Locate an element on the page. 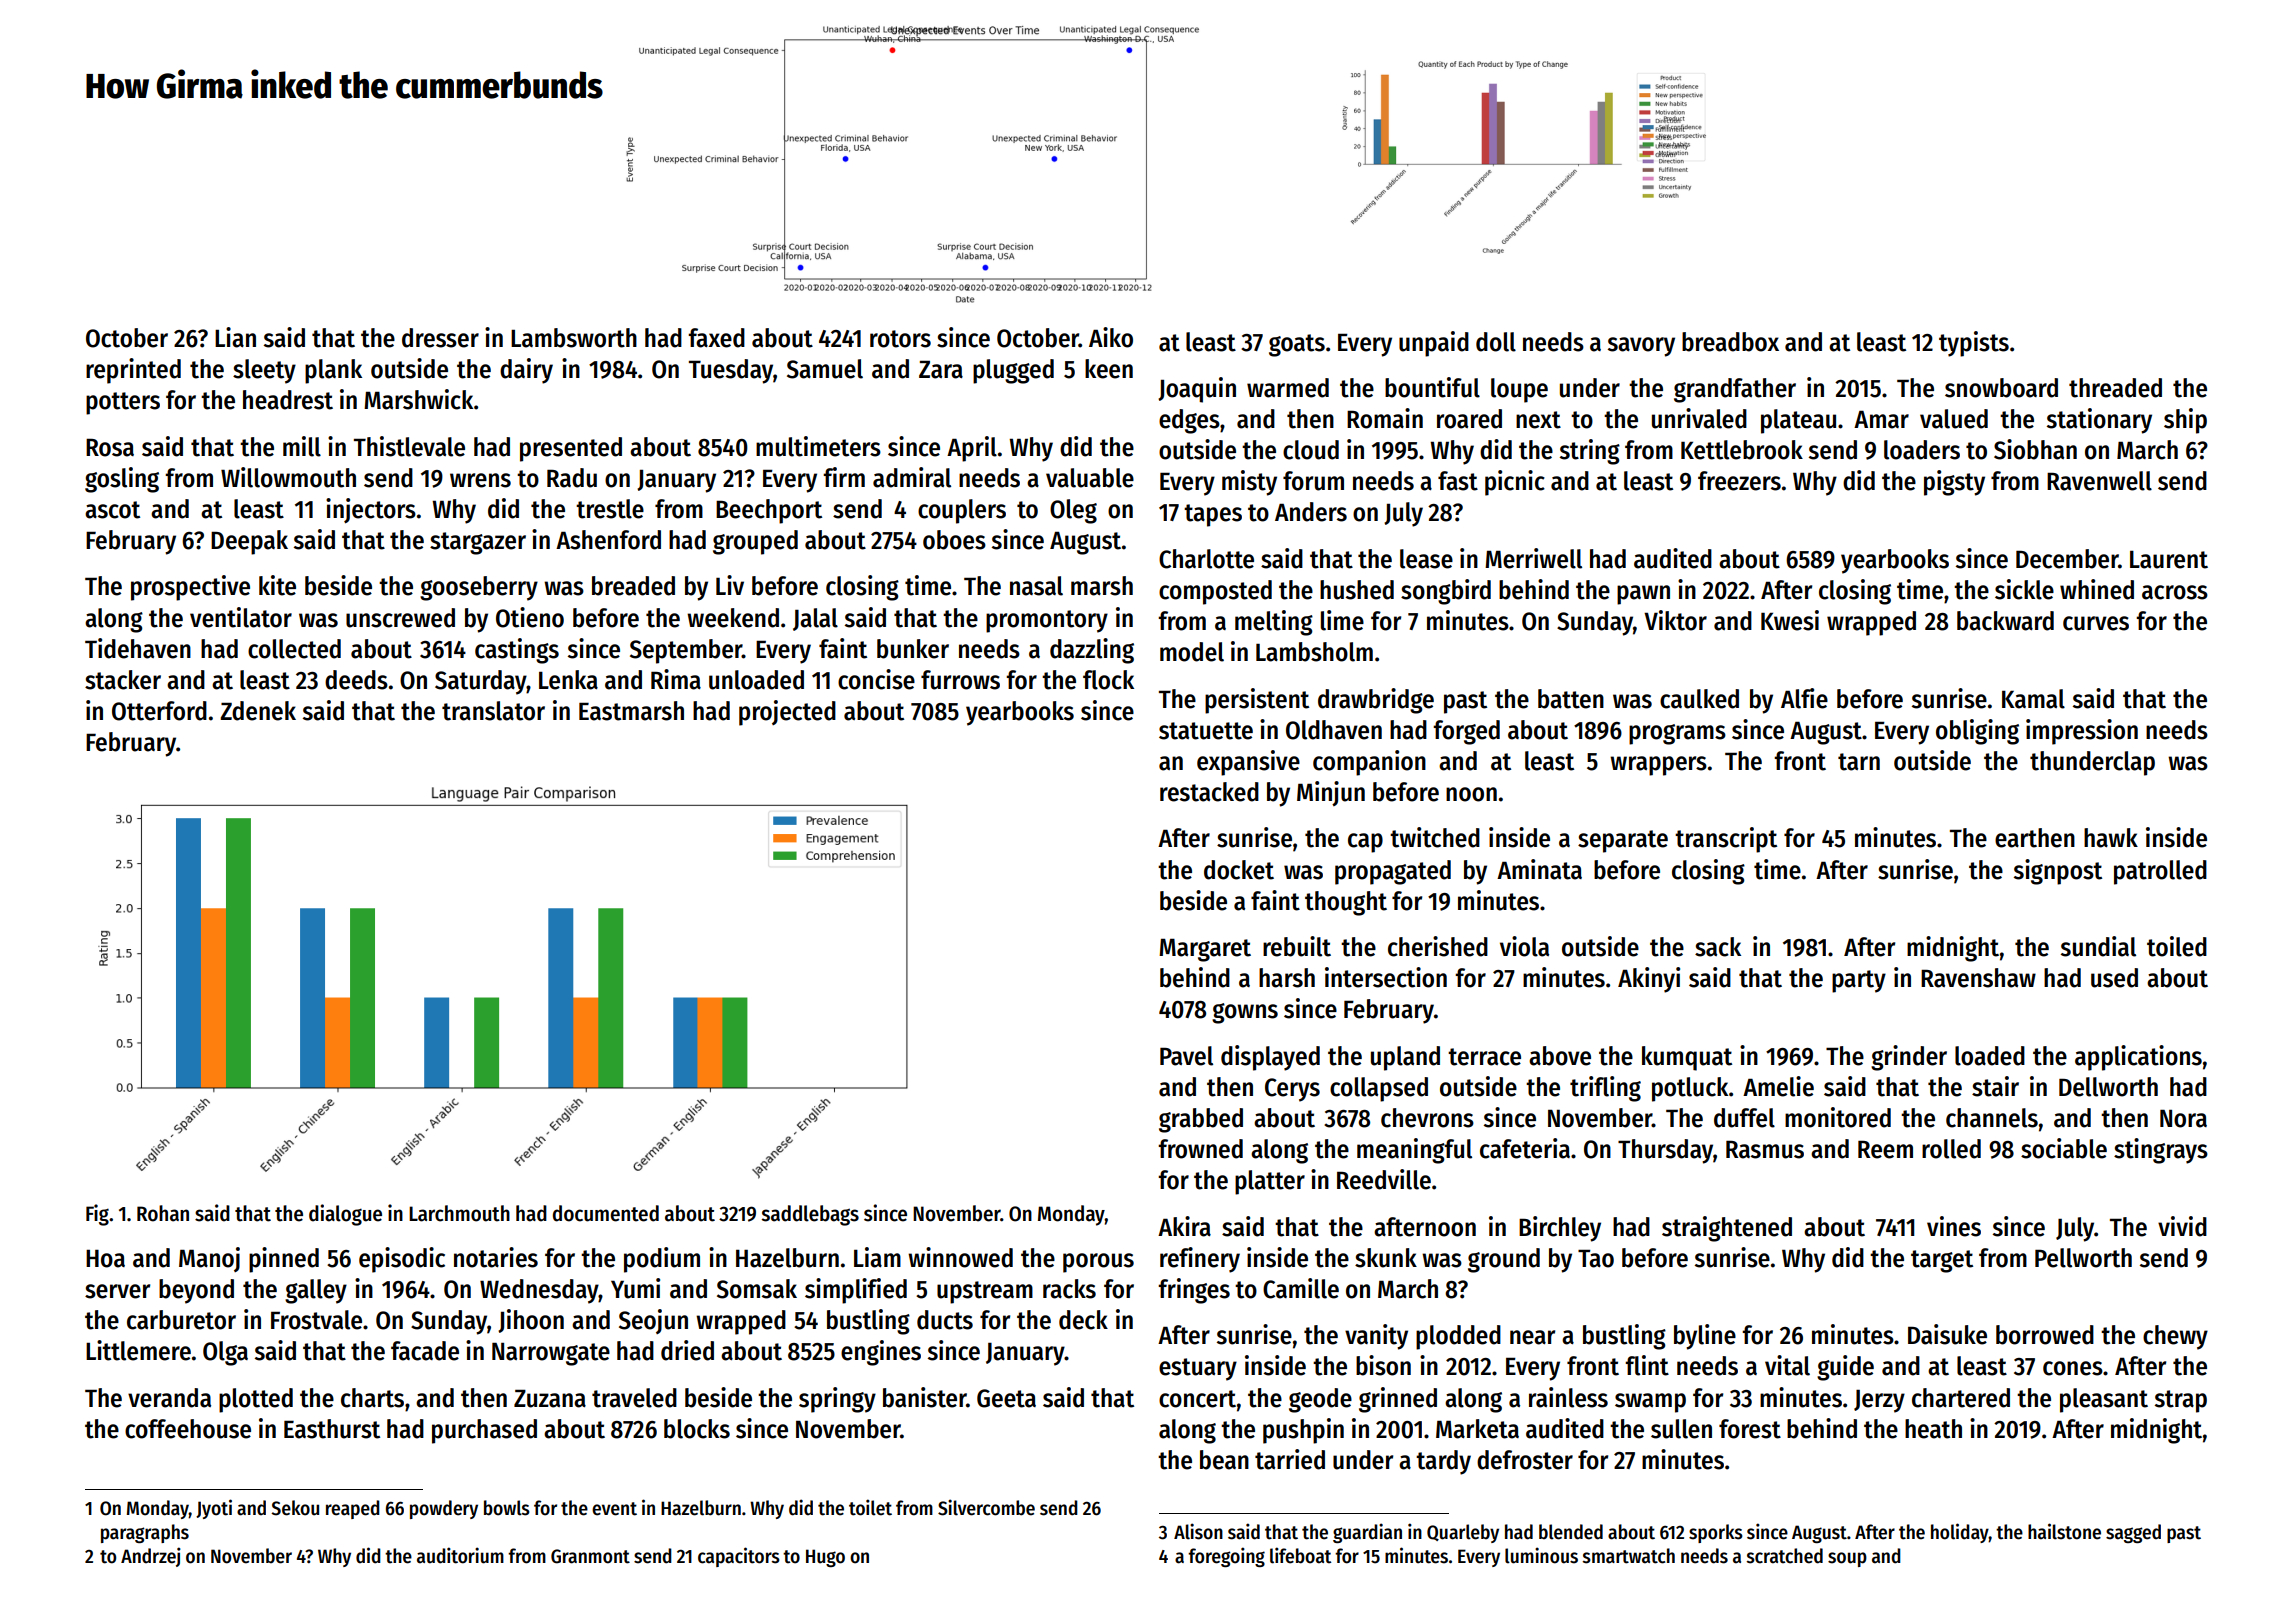  ascot is located at coordinates (112, 510).
